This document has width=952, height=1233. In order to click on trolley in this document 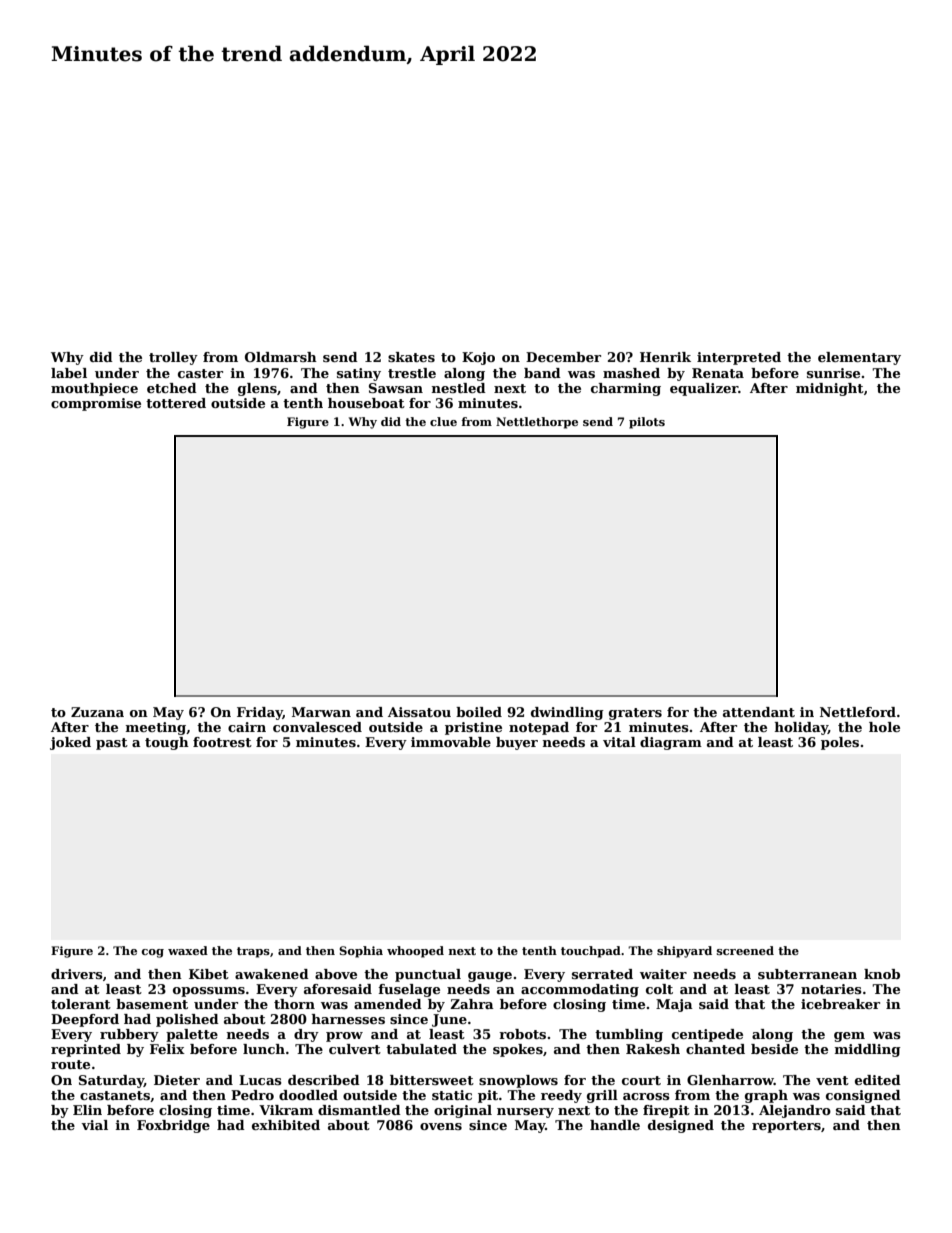, I will do `click(173, 358)`.
